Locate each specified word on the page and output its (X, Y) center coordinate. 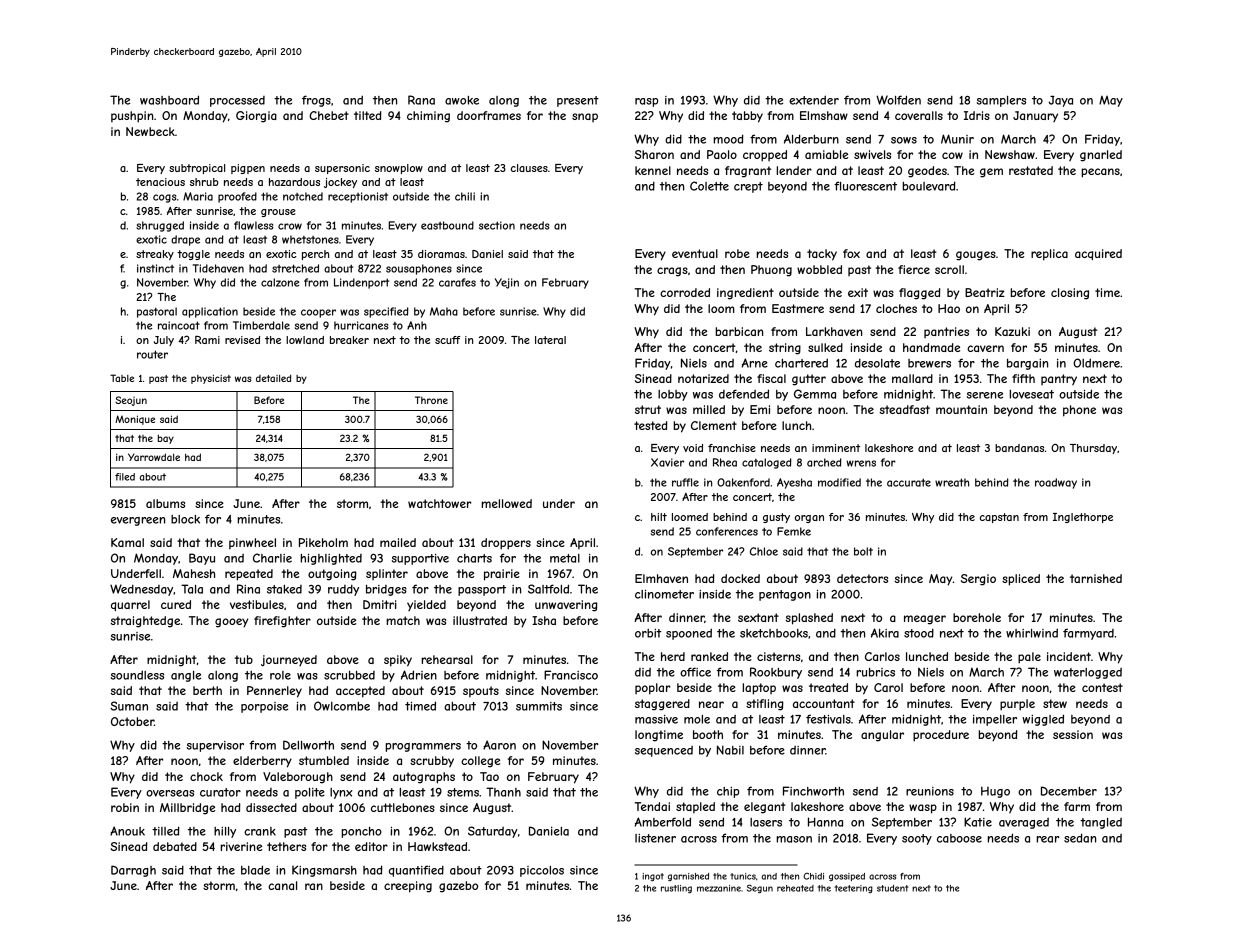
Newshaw (1010, 154)
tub (244, 659)
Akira (885, 633)
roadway (1056, 483)
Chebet (329, 115)
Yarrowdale (154, 457)
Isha (544, 620)
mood (728, 139)
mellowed (506, 503)
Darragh (133, 871)
